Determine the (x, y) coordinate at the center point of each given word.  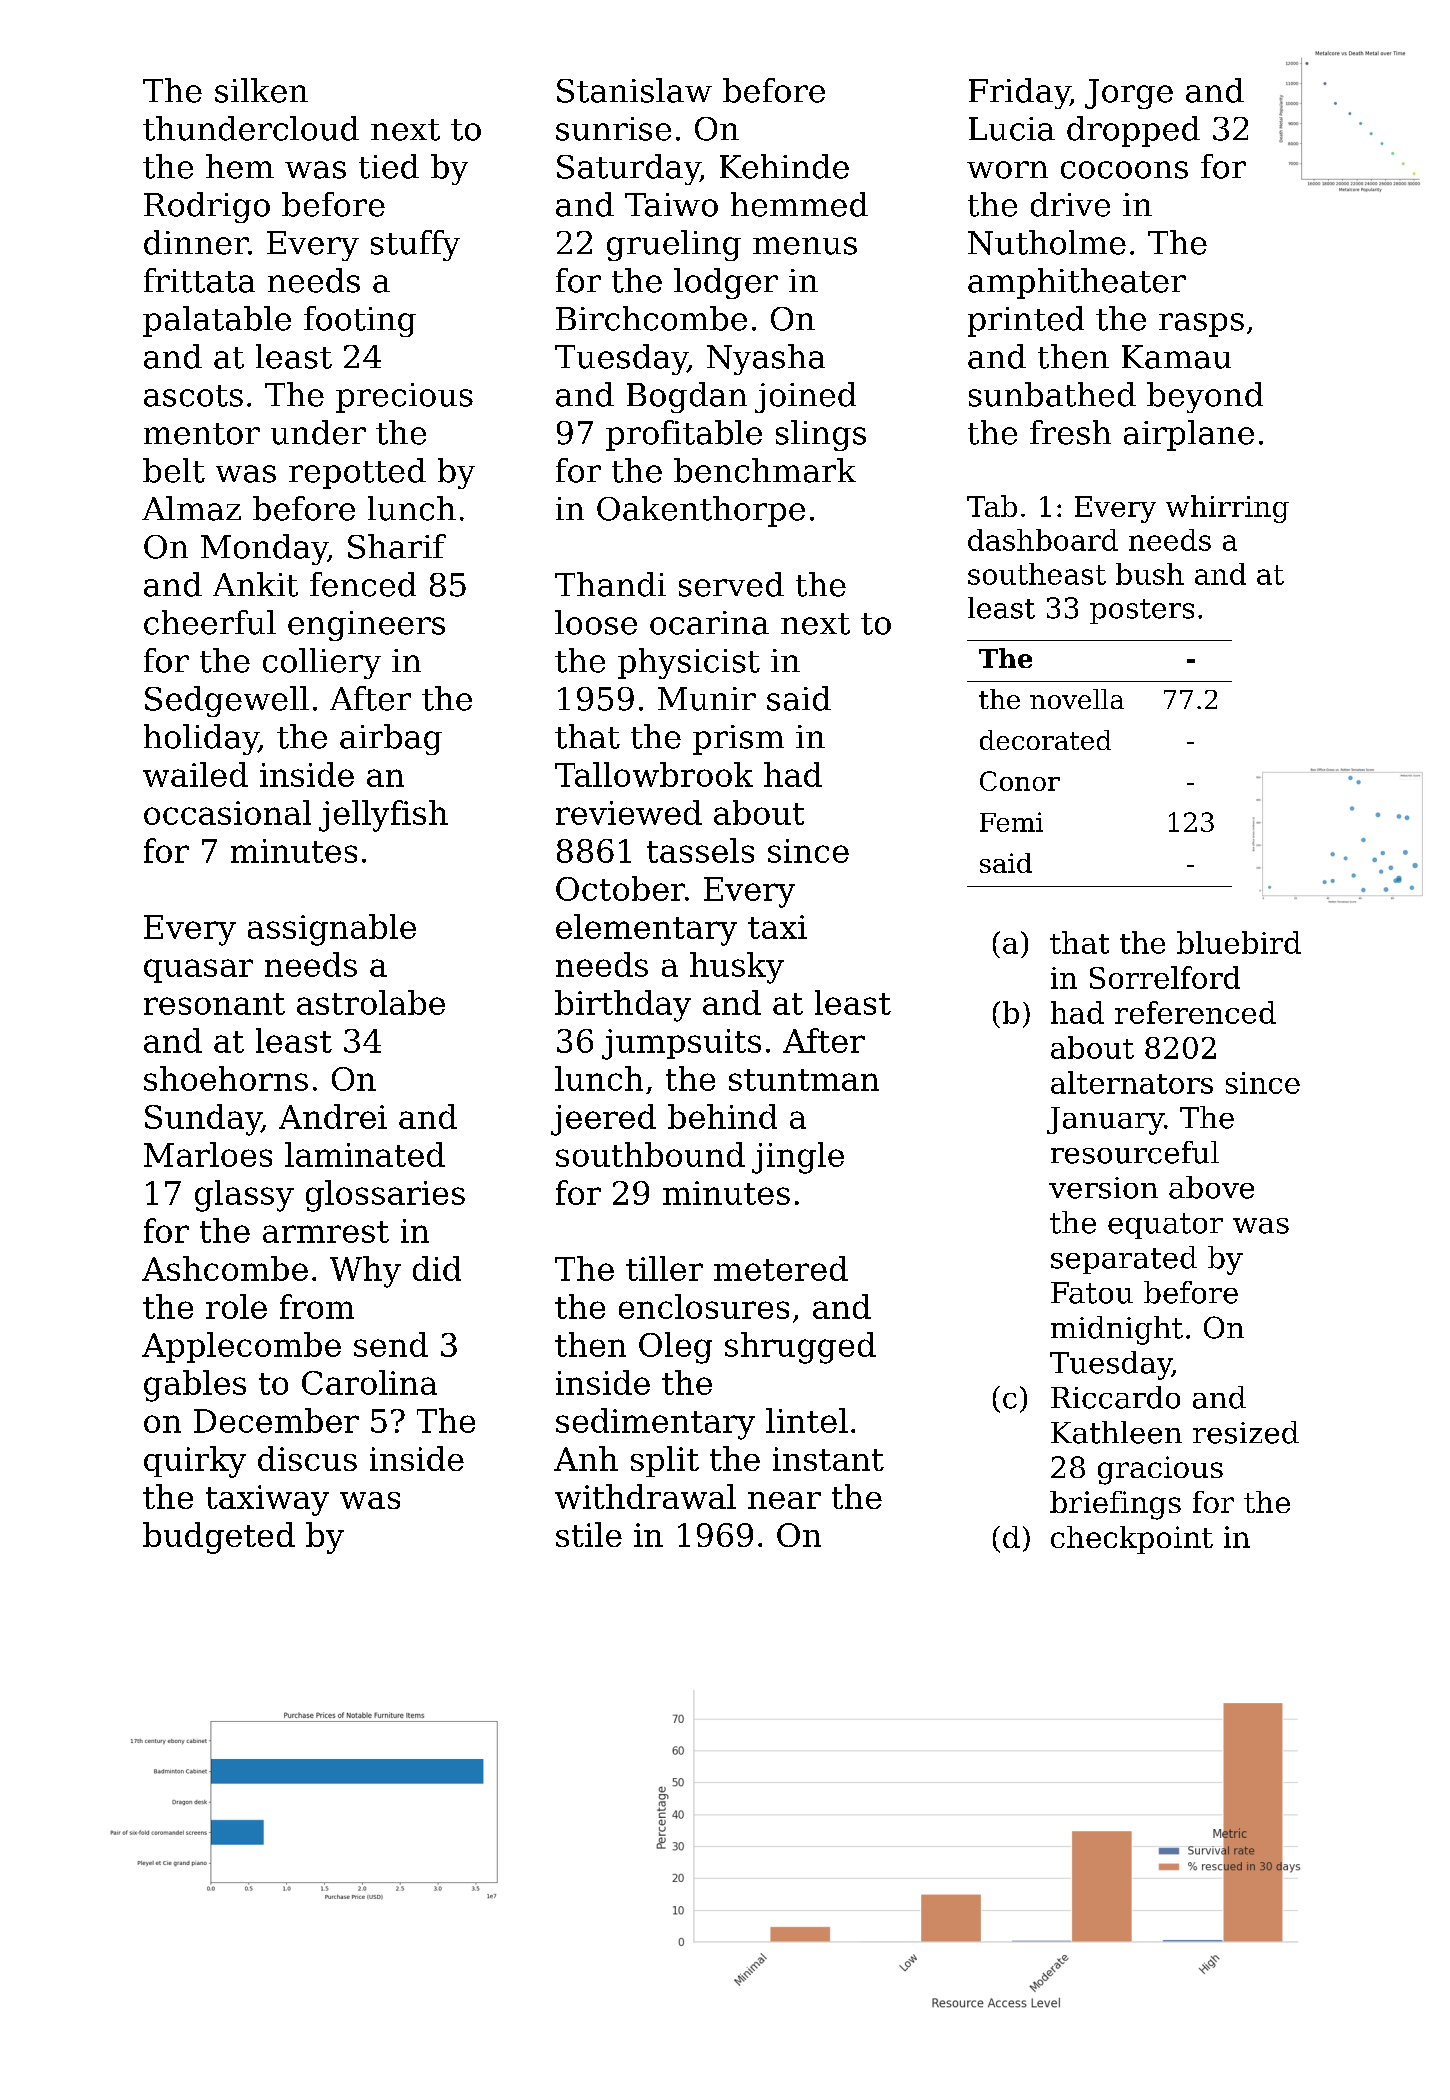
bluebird (1239, 942)
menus (805, 246)
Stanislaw (634, 90)
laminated (365, 1154)
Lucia (1012, 129)
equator (1165, 1226)
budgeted (219, 1538)
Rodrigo (207, 207)
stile (589, 1534)
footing (360, 321)
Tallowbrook (654, 774)
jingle (798, 1158)
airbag (391, 739)
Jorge (1129, 94)
